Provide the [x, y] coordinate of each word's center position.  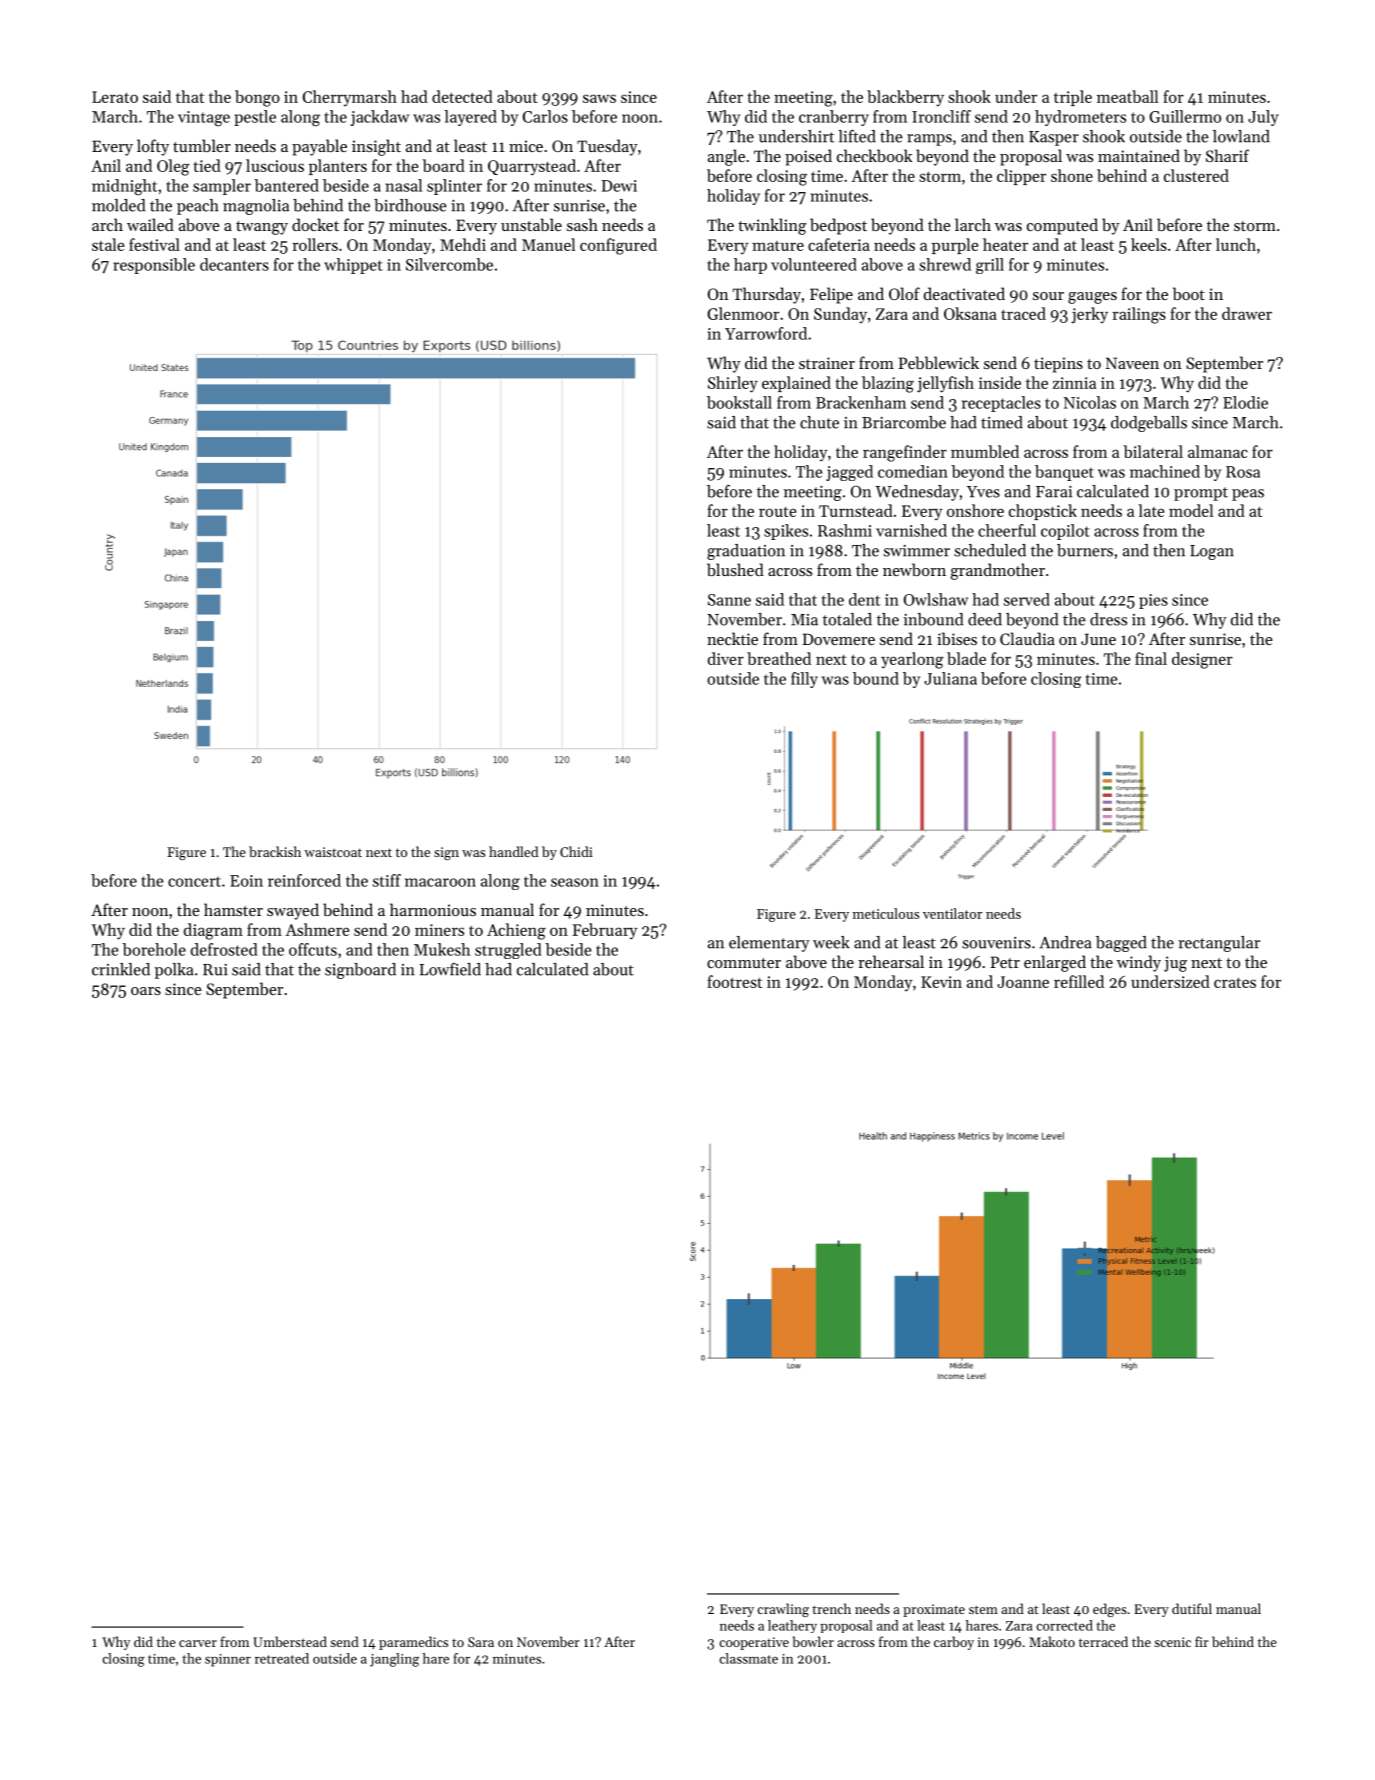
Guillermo [1185, 116]
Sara [481, 1642]
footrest [734, 981]
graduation [746, 552]
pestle [255, 118]
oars [146, 991]
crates [1235, 982]
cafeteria [839, 244]
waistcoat [333, 852]
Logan [1212, 552]
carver [198, 1643]
